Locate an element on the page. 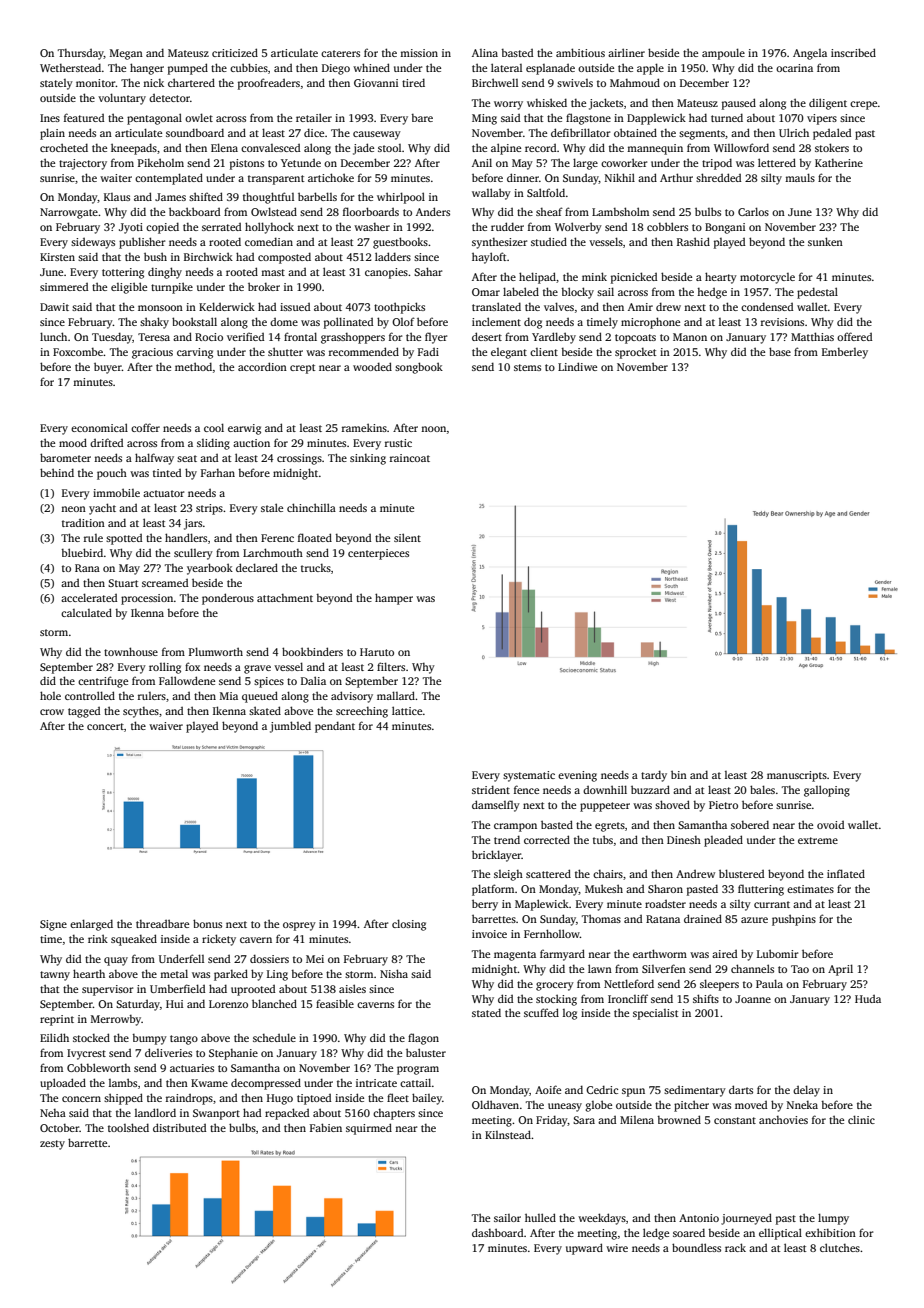 The width and height of the image is (924, 1308). zesty is located at coordinates (52, 1145).
